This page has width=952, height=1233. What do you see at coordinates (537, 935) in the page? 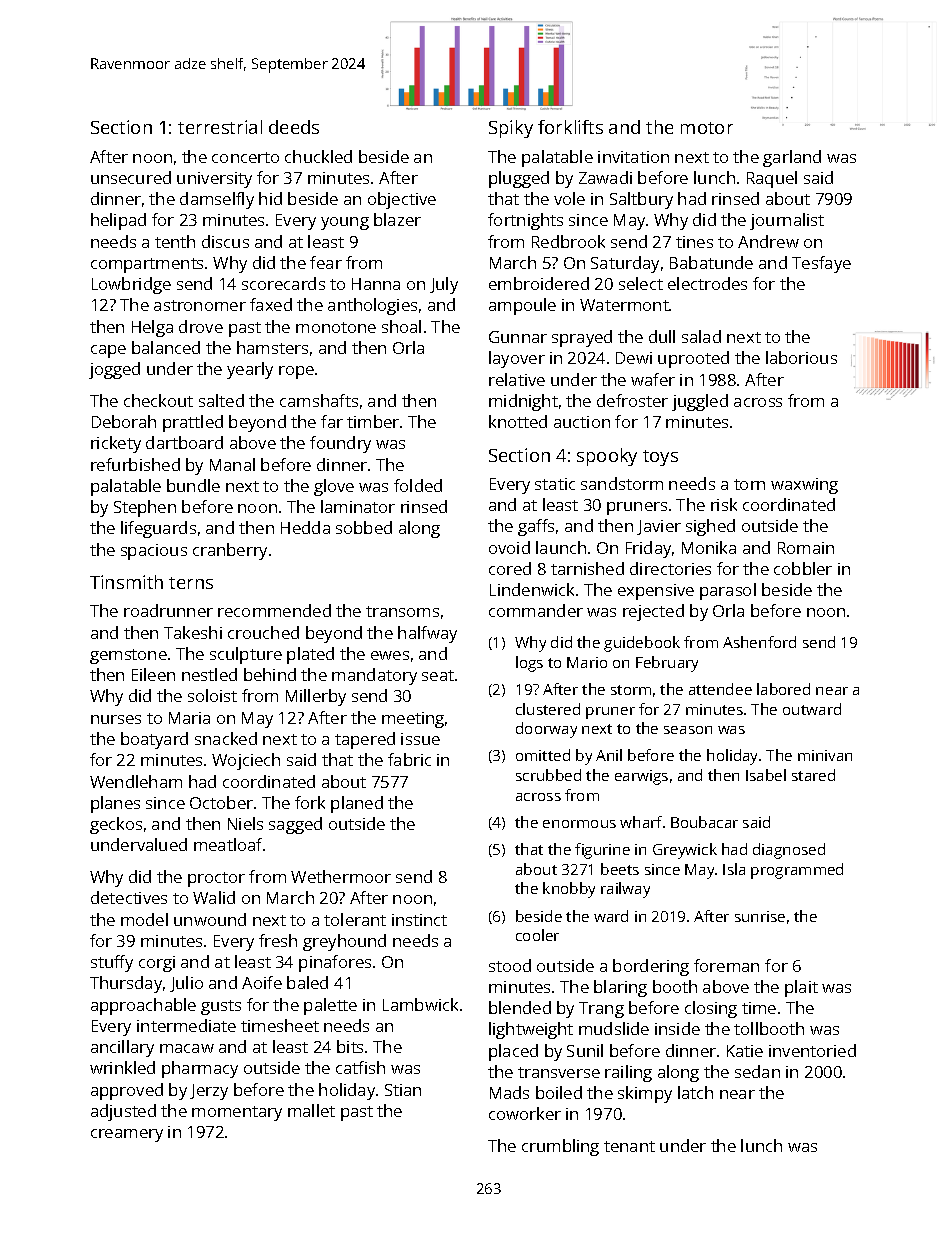
I see `cooler` at bounding box center [537, 935].
